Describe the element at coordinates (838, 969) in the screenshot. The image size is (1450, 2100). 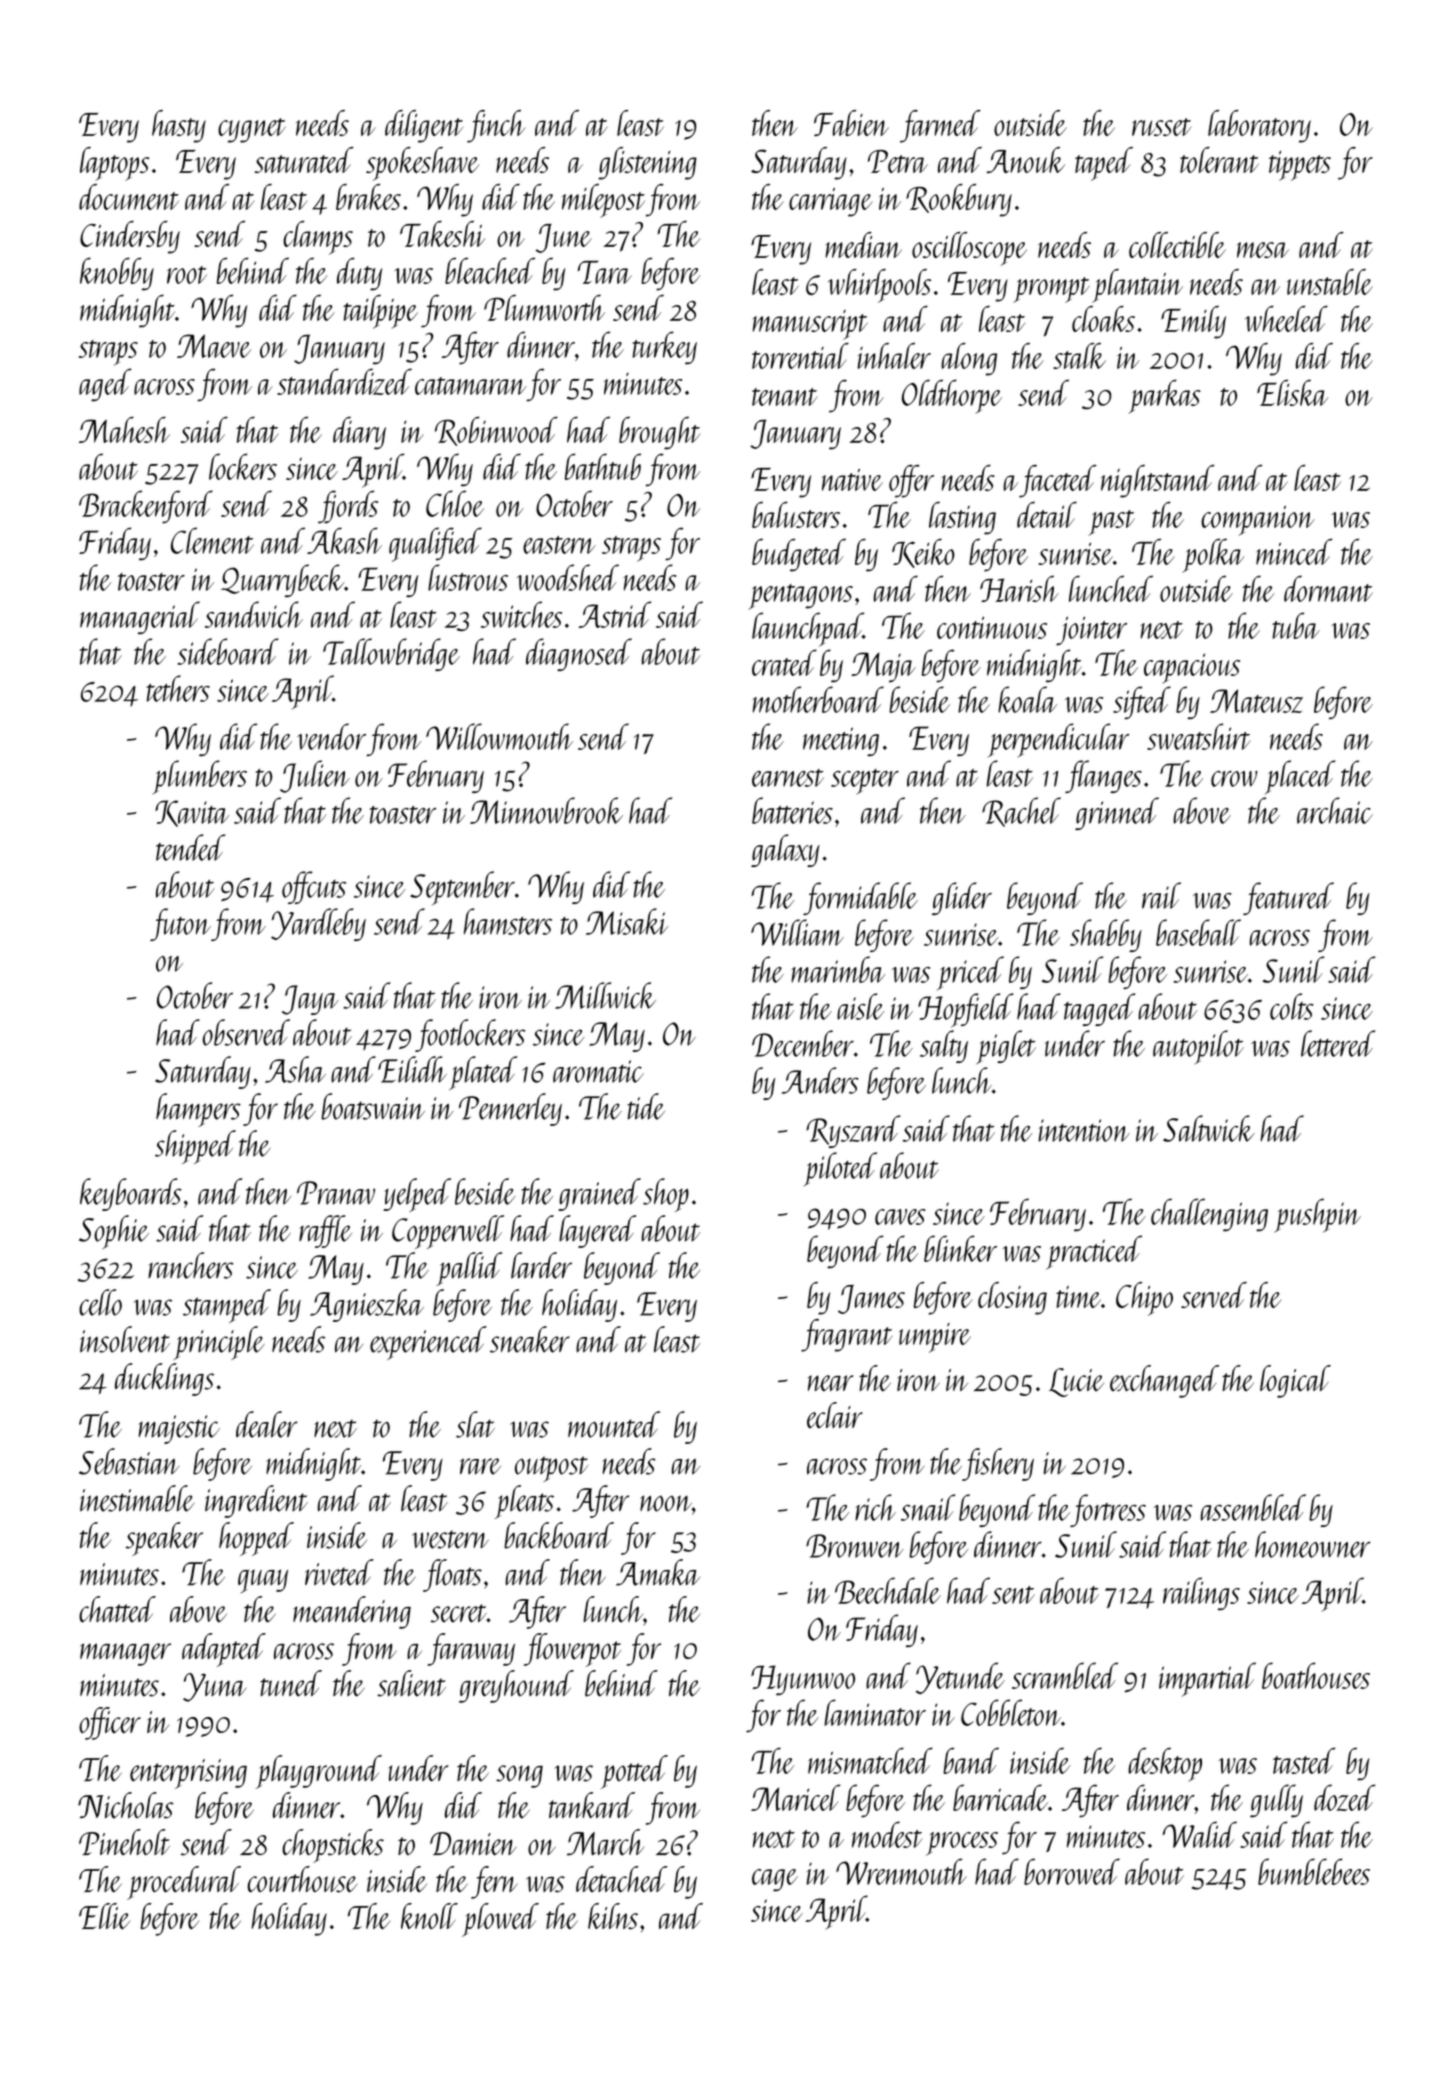
I see `marimba` at that location.
